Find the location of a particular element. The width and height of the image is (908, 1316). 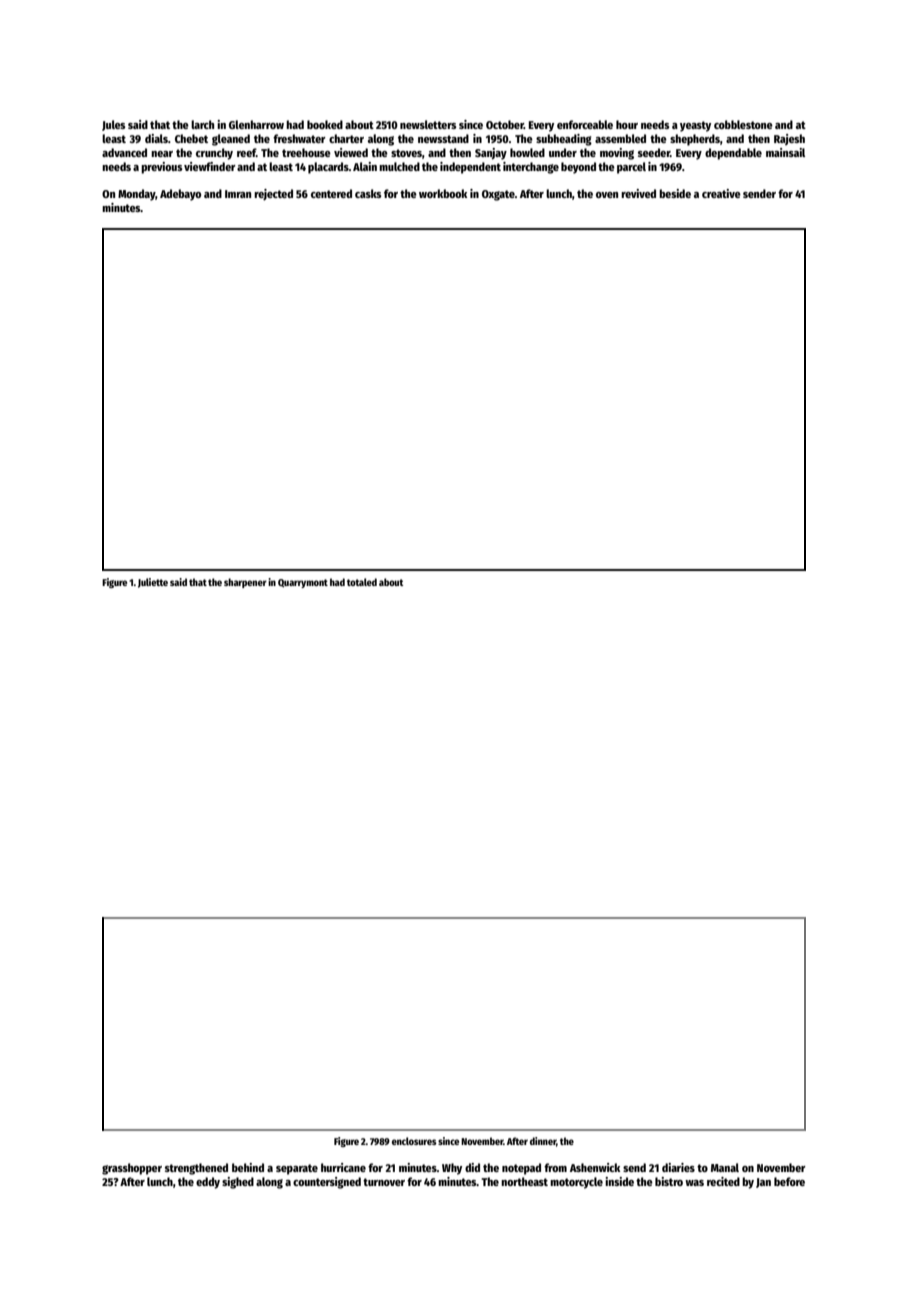

Juliette is located at coordinates (153, 583).
